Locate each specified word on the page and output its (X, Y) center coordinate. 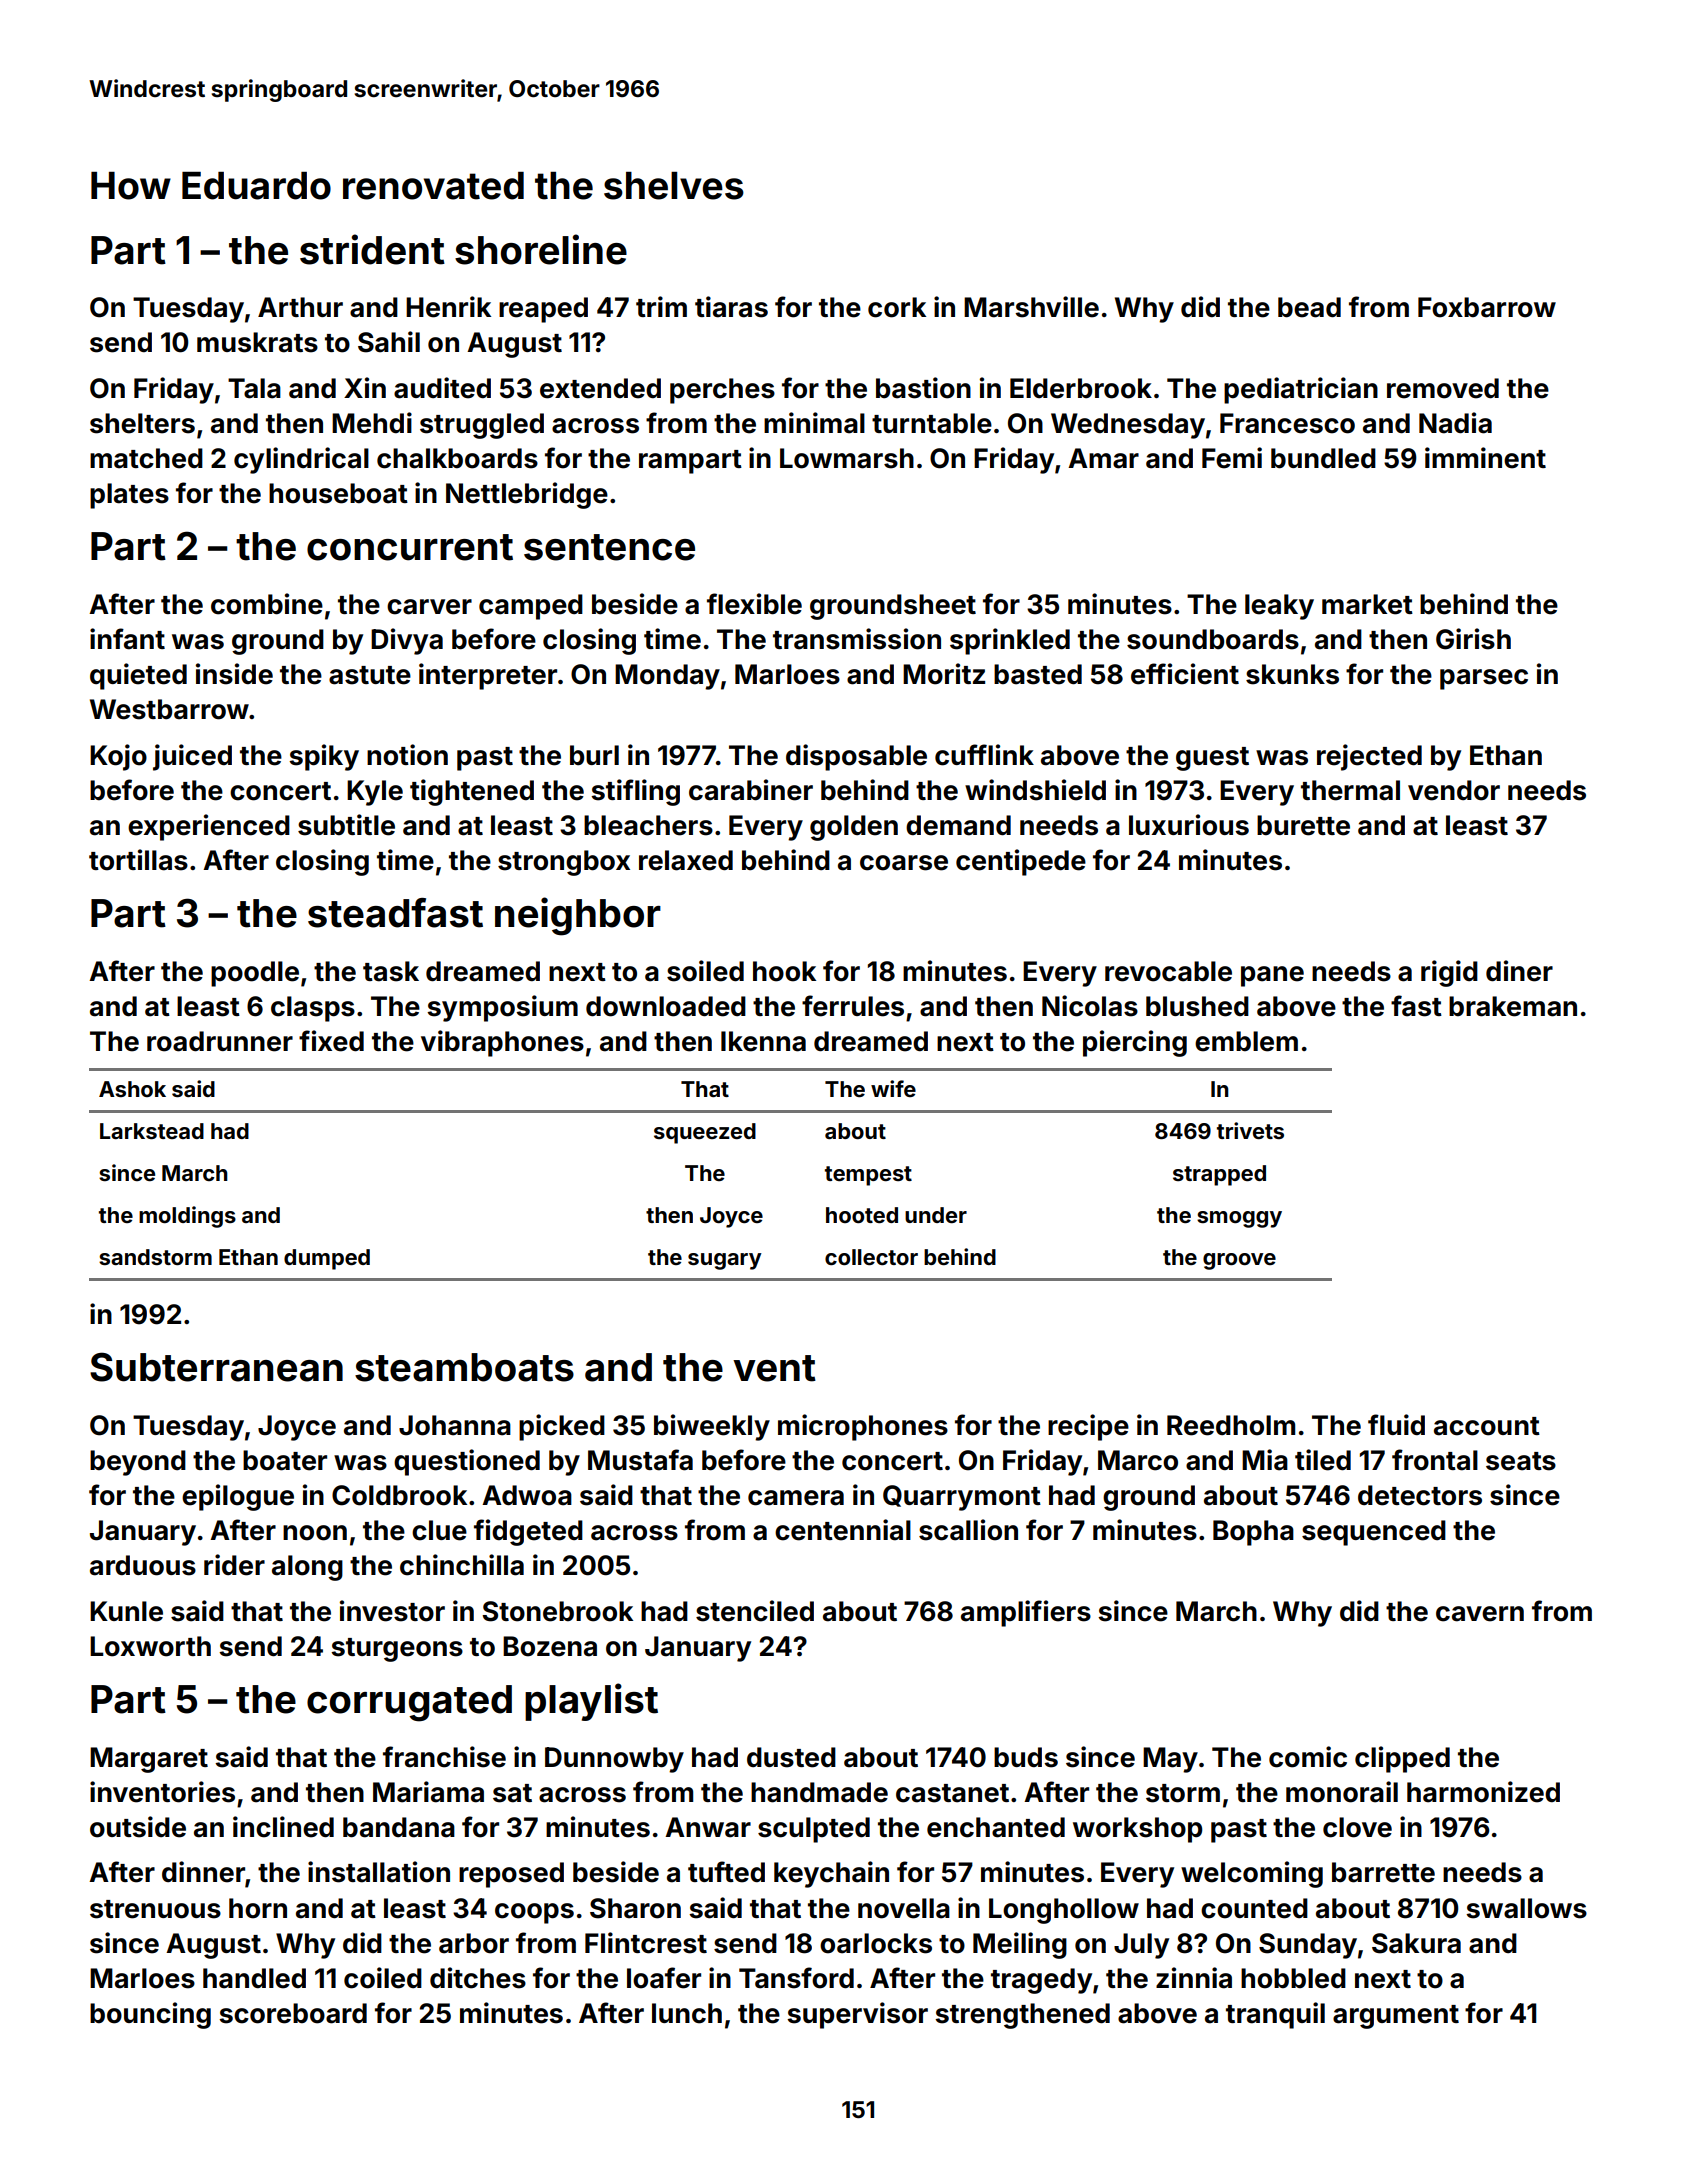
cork (897, 307)
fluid (1396, 1424)
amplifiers (1026, 1613)
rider (234, 1565)
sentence (609, 547)
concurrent (410, 547)
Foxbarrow (1487, 307)
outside (138, 1827)
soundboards (1213, 639)
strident (372, 249)
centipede (1021, 862)
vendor (1454, 790)
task (391, 971)
